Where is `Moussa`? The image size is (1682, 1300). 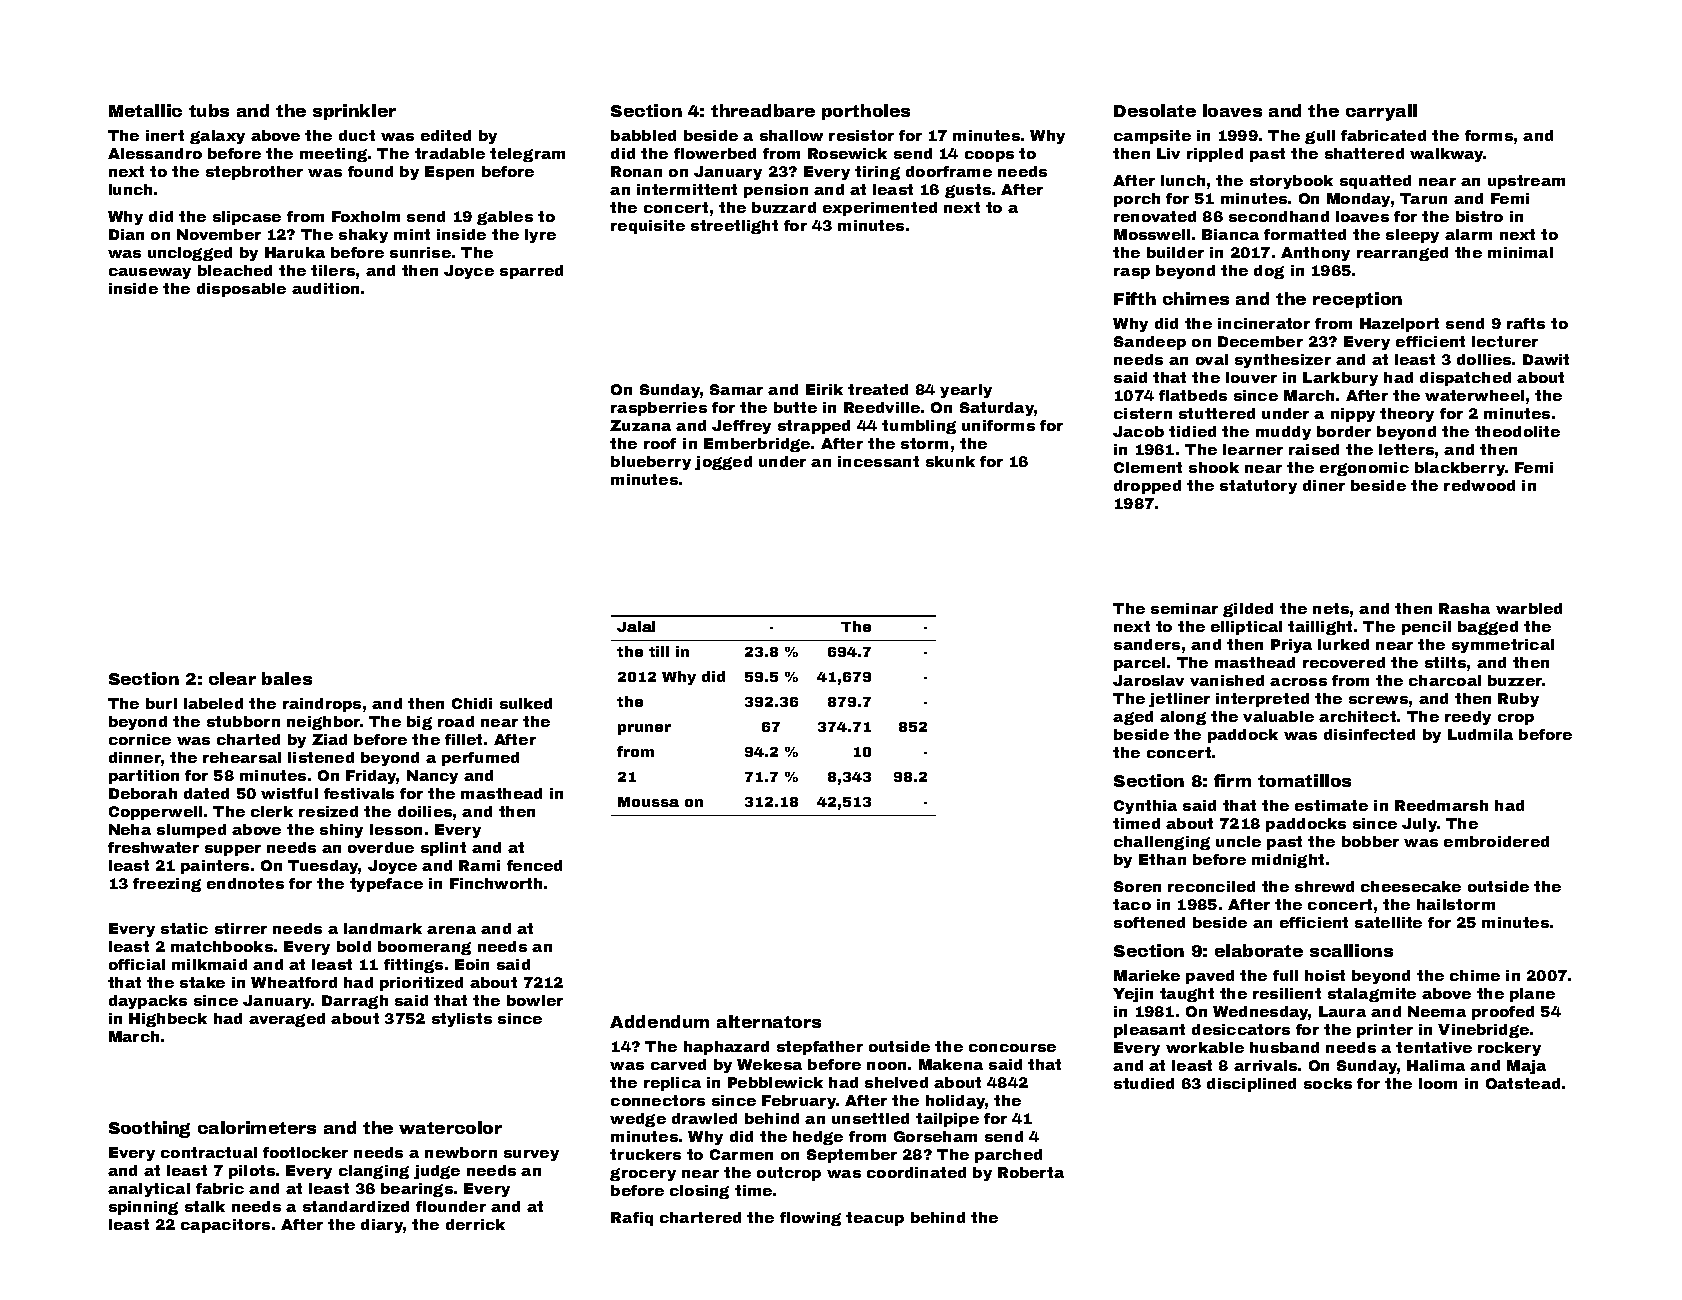 Moussa is located at coordinates (648, 802).
